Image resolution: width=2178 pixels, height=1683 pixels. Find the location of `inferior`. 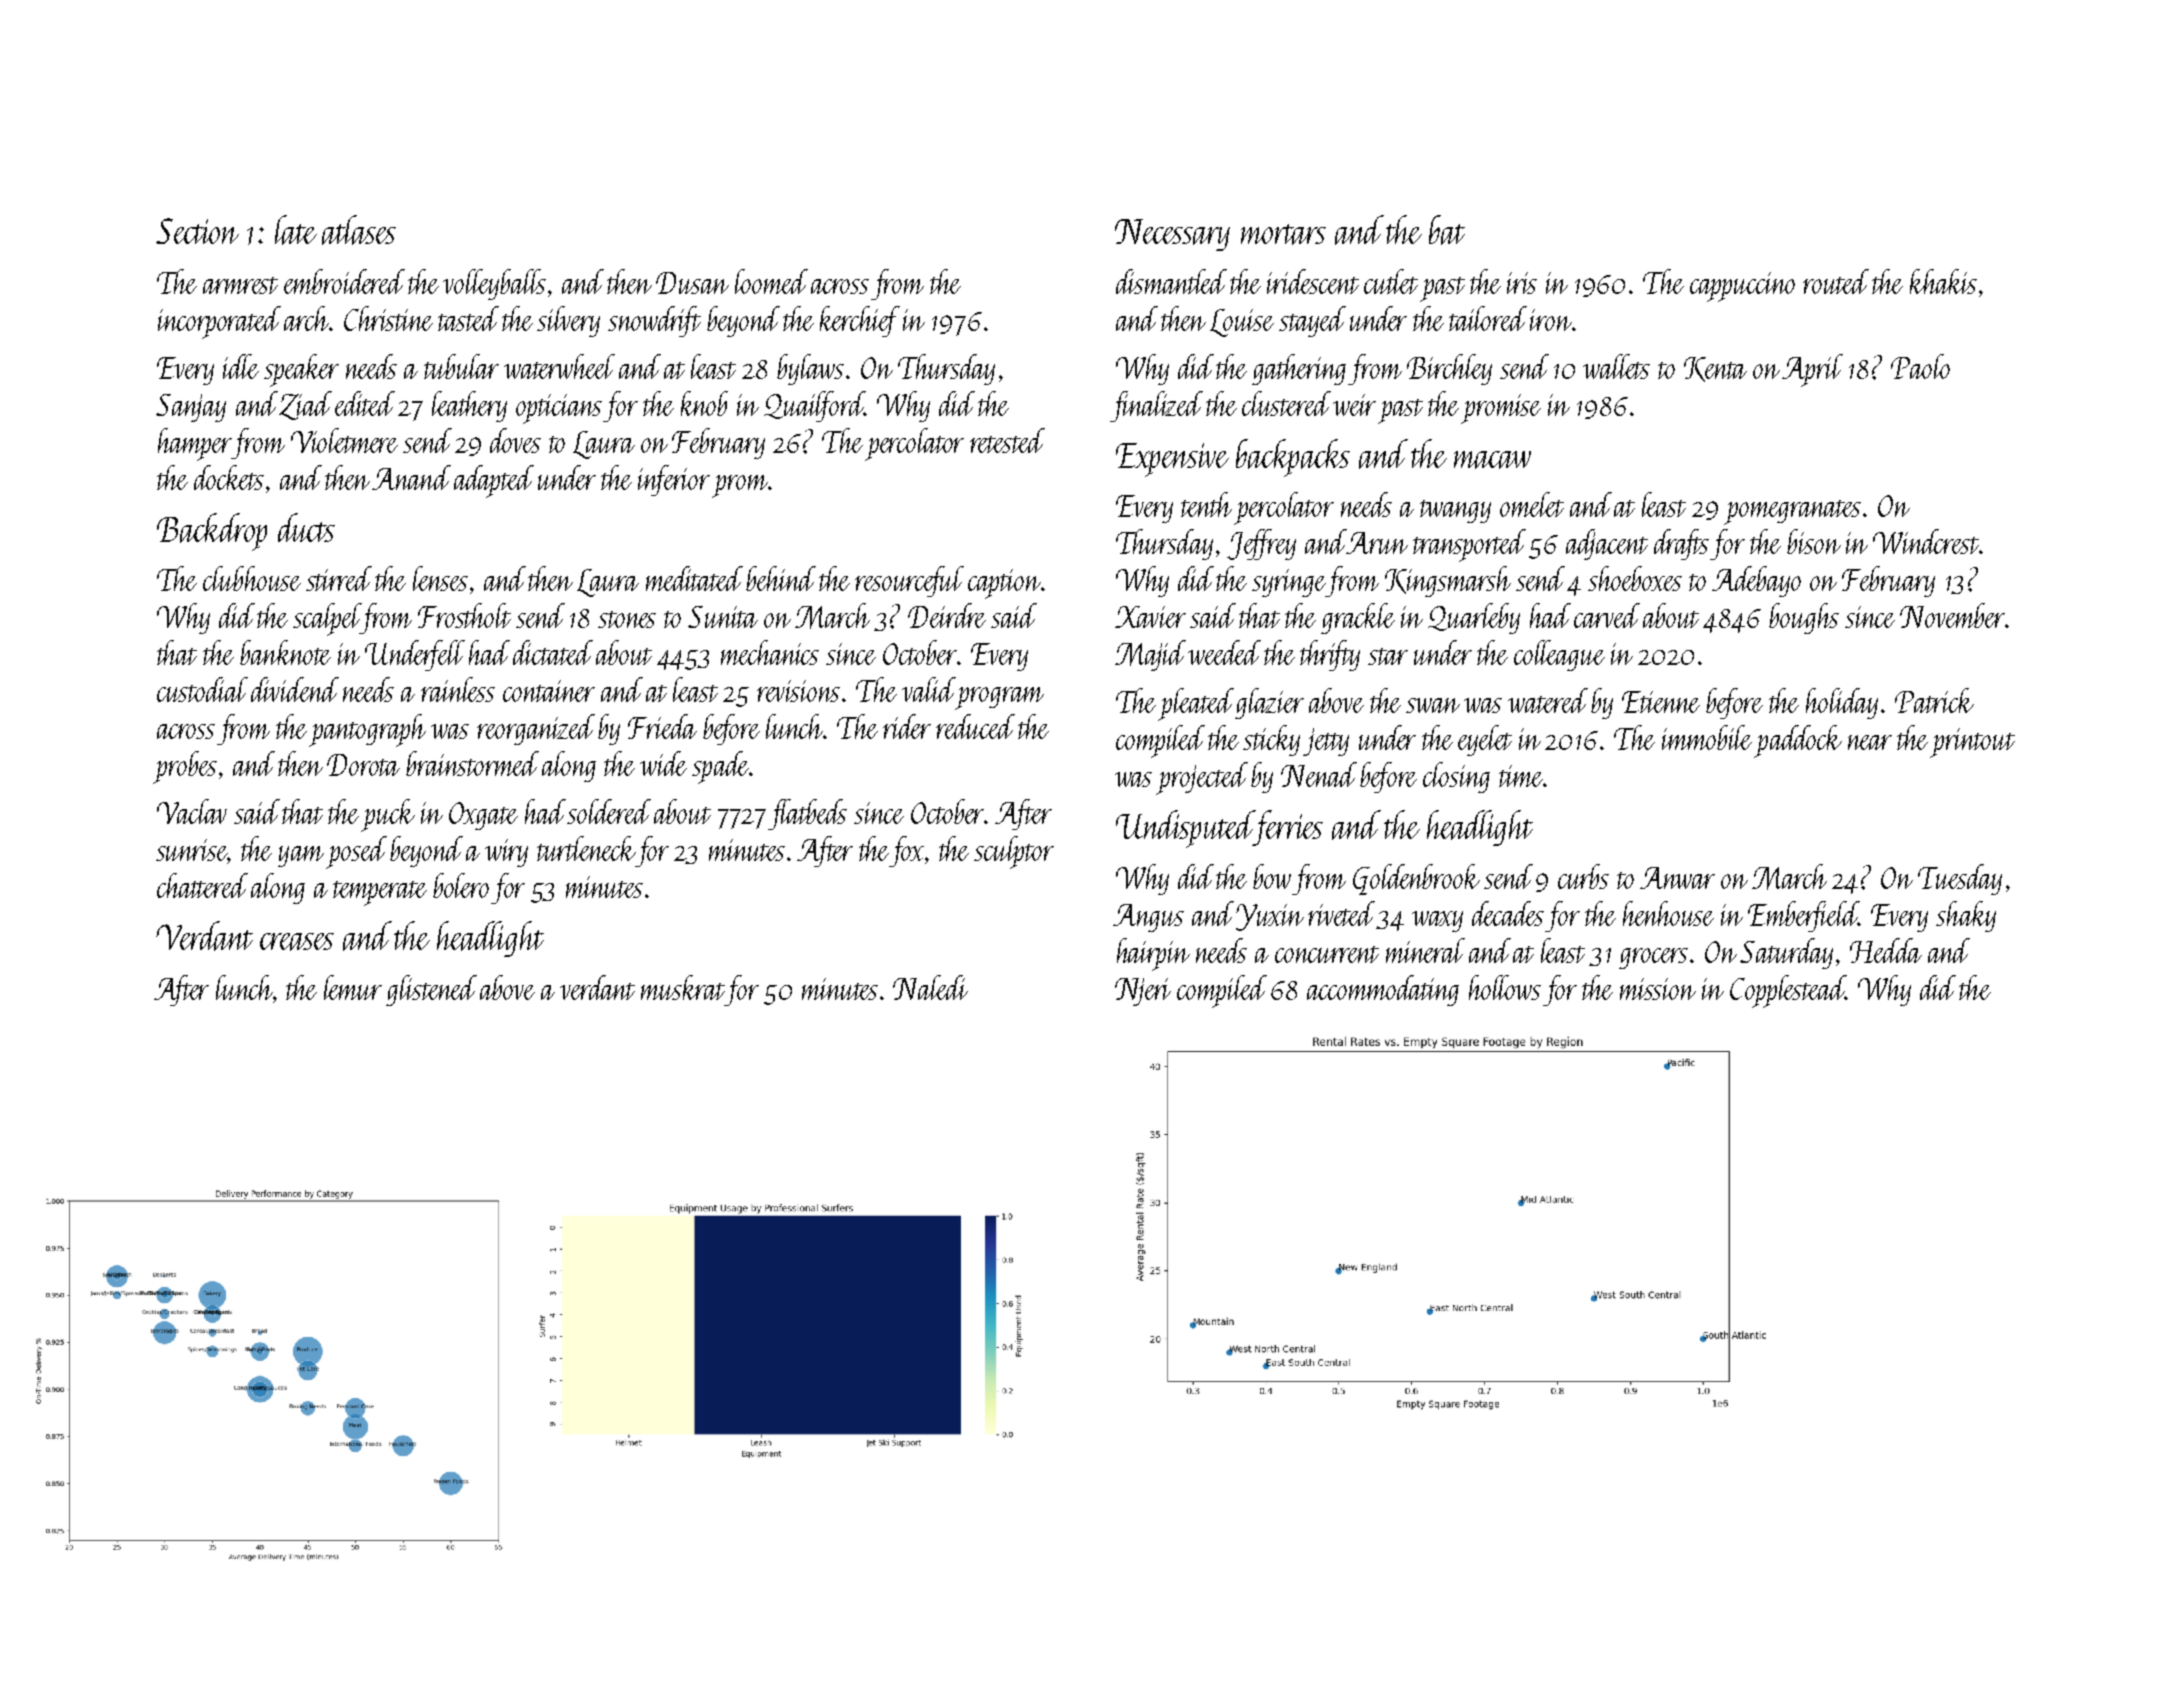

inferior is located at coordinates (674, 480).
